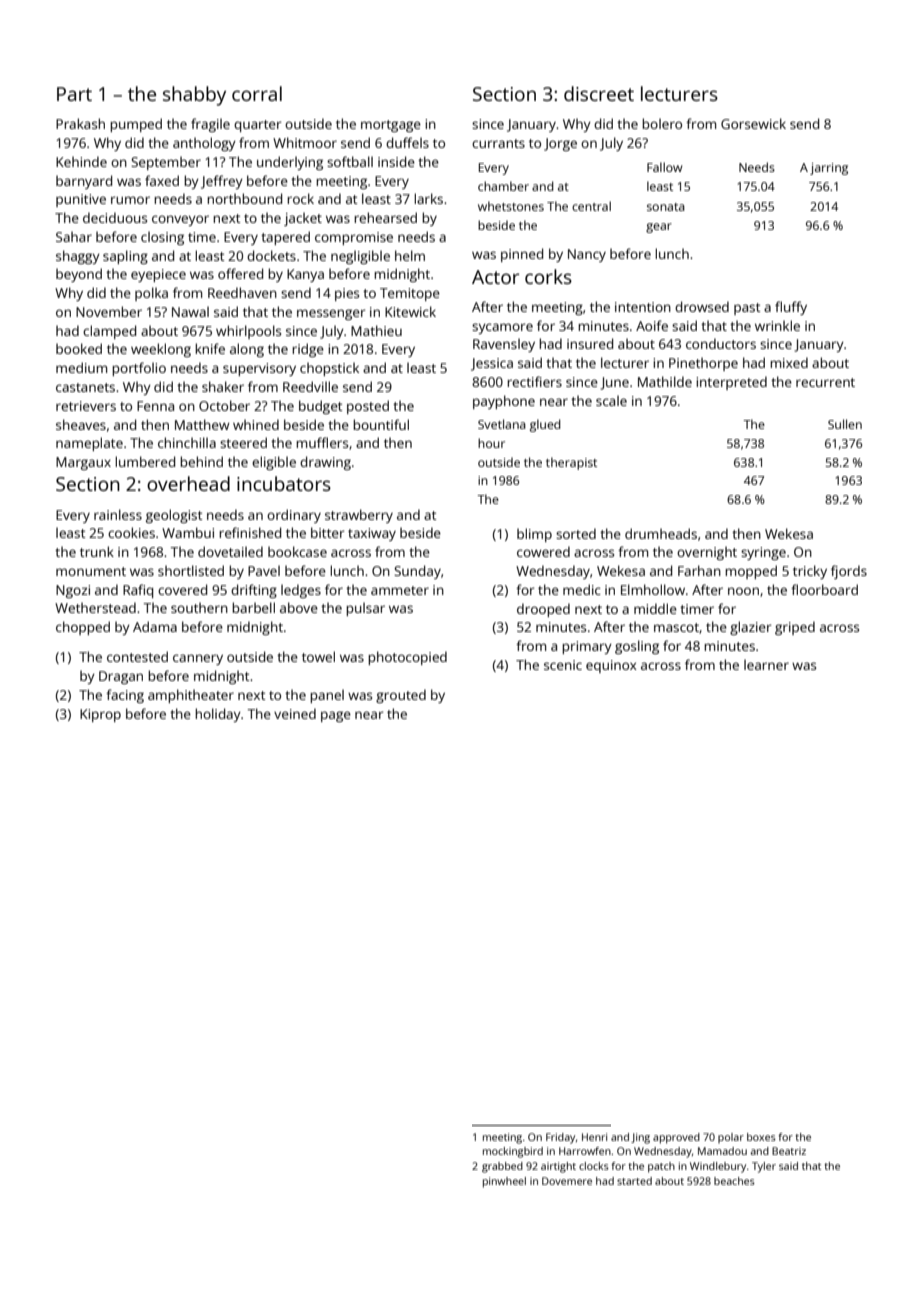  Describe the element at coordinates (336, 716) in the document. I see `page` at that location.
